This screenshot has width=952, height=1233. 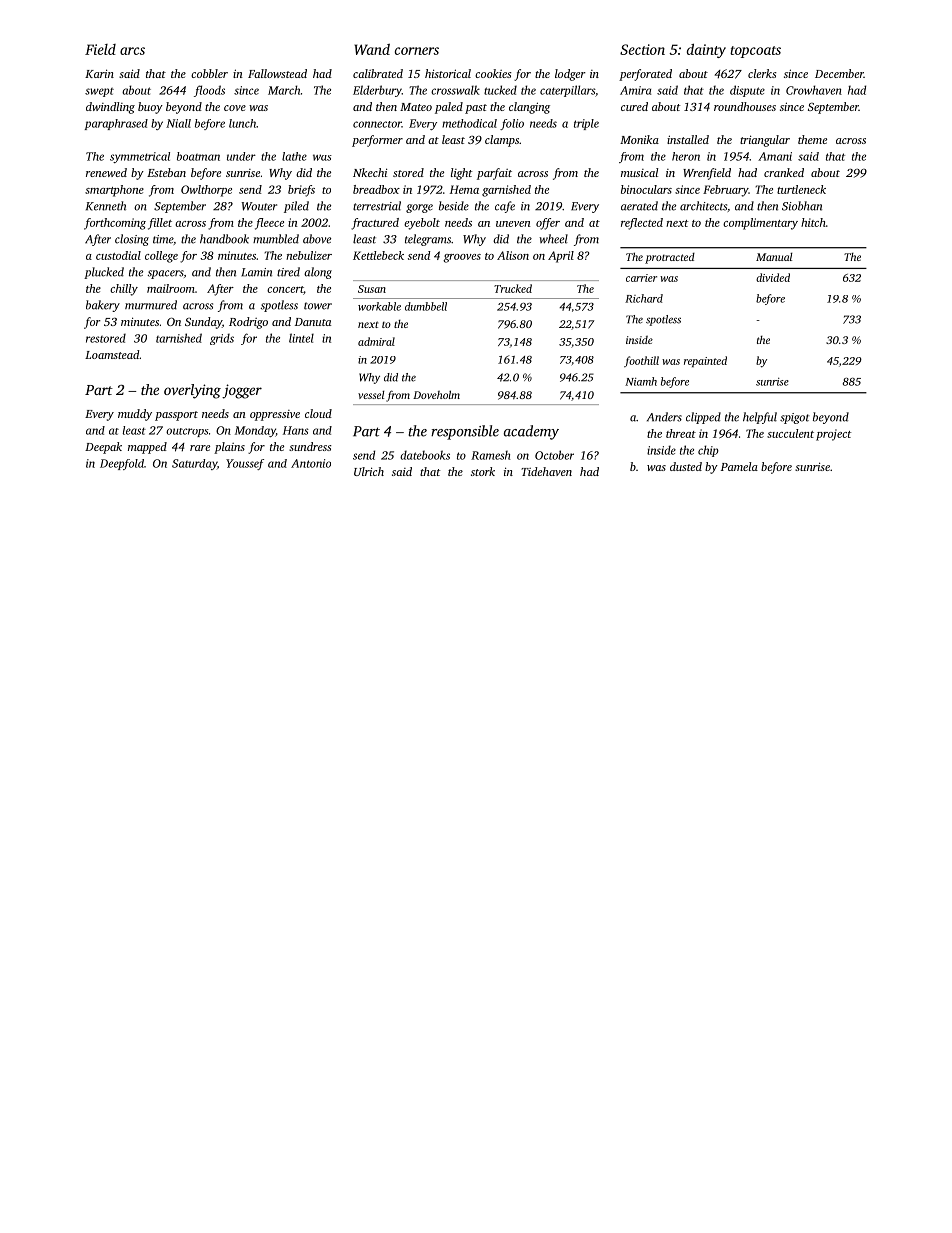 I want to click on Saturday, so click(x=194, y=464).
